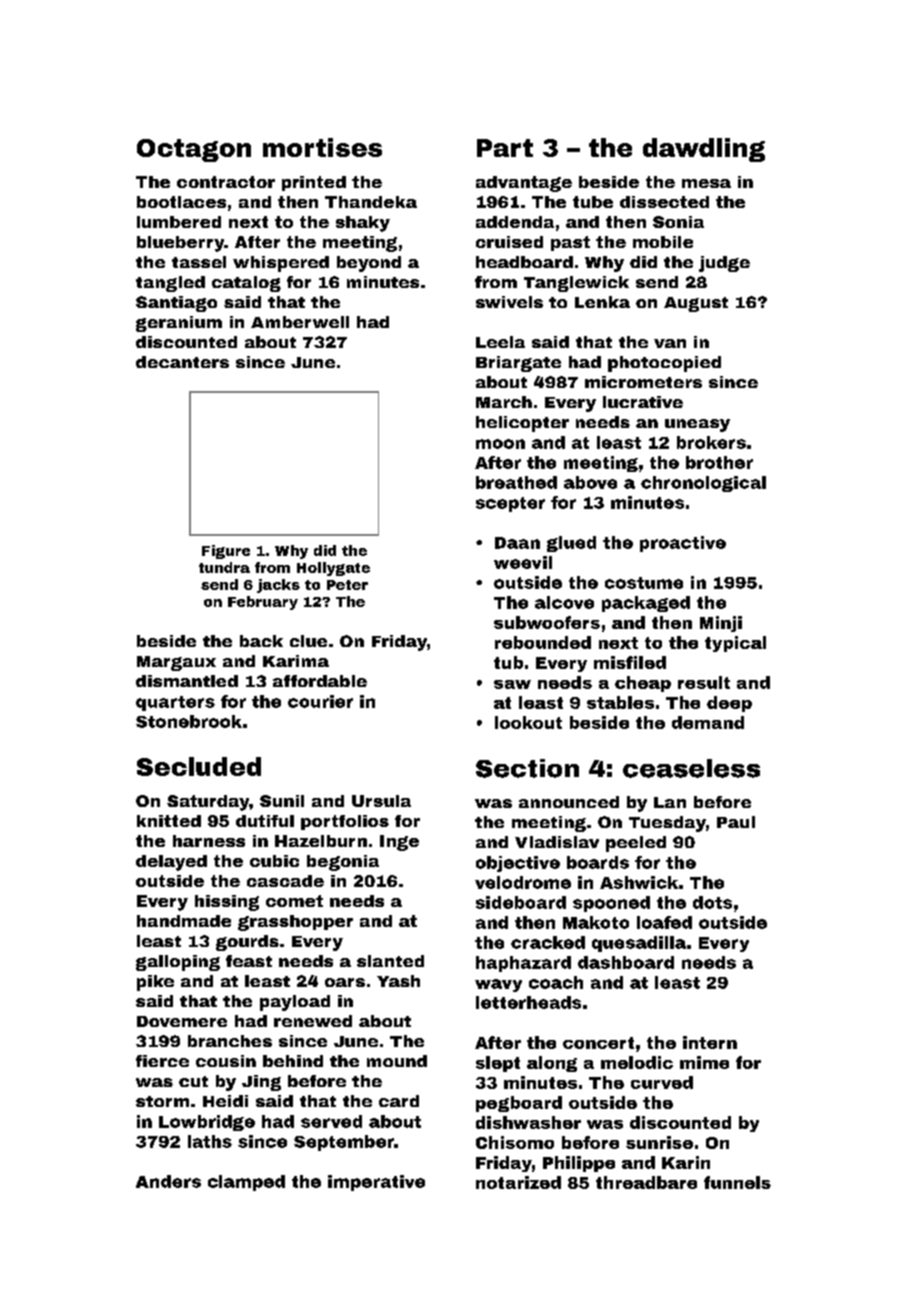  Describe the element at coordinates (518, 1182) in the screenshot. I see `notarized` at that location.
